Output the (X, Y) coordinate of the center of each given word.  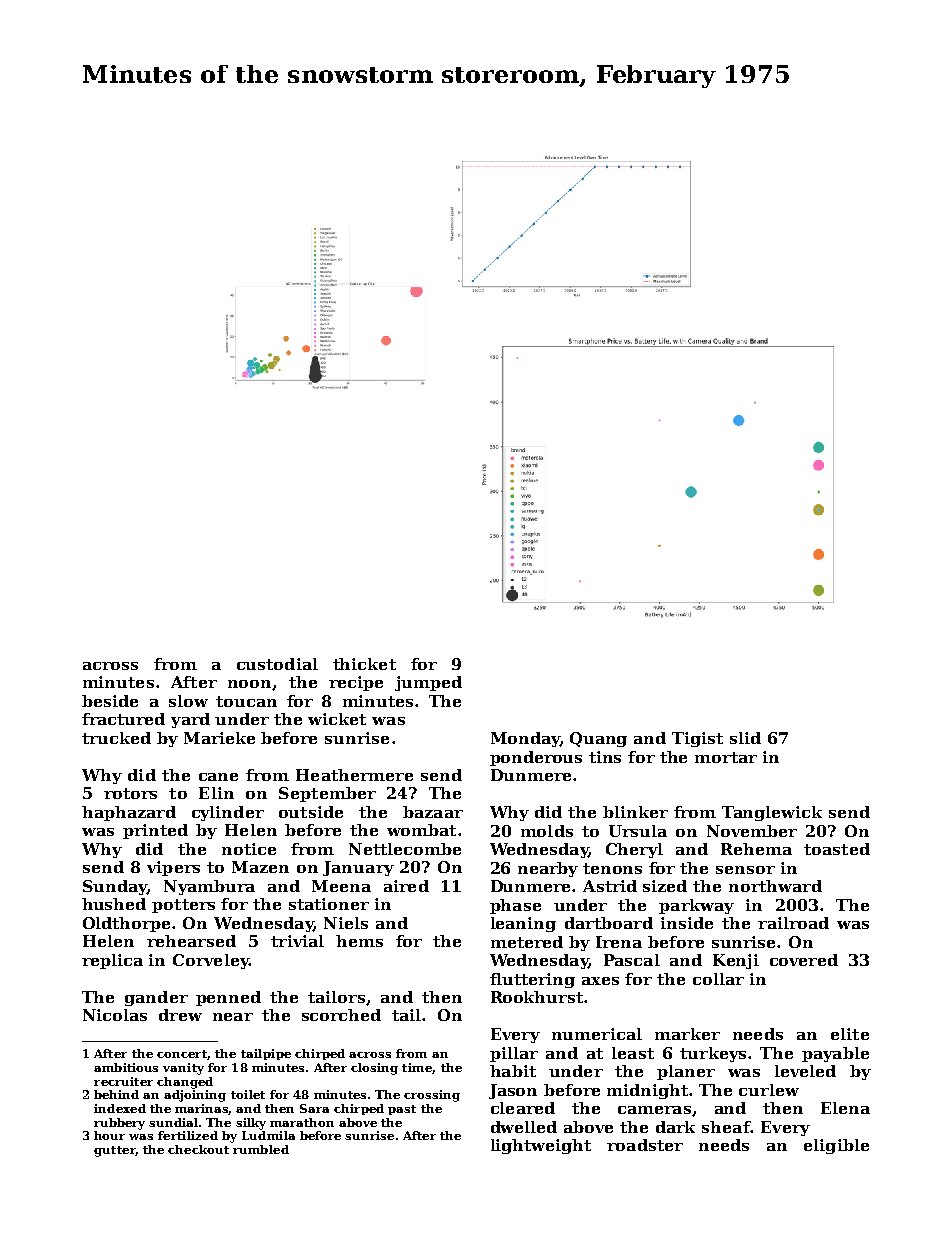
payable (835, 1054)
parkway (696, 906)
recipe (356, 683)
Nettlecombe (405, 849)
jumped (428, 683)
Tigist (697, 739)
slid (745, 738)
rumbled (261, 1149)
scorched (341, 1015)
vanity (183, 1069)
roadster (645, 1145)
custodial (277, 664)
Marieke (219, 738)
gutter (114, 1151)
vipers (173, 868)
